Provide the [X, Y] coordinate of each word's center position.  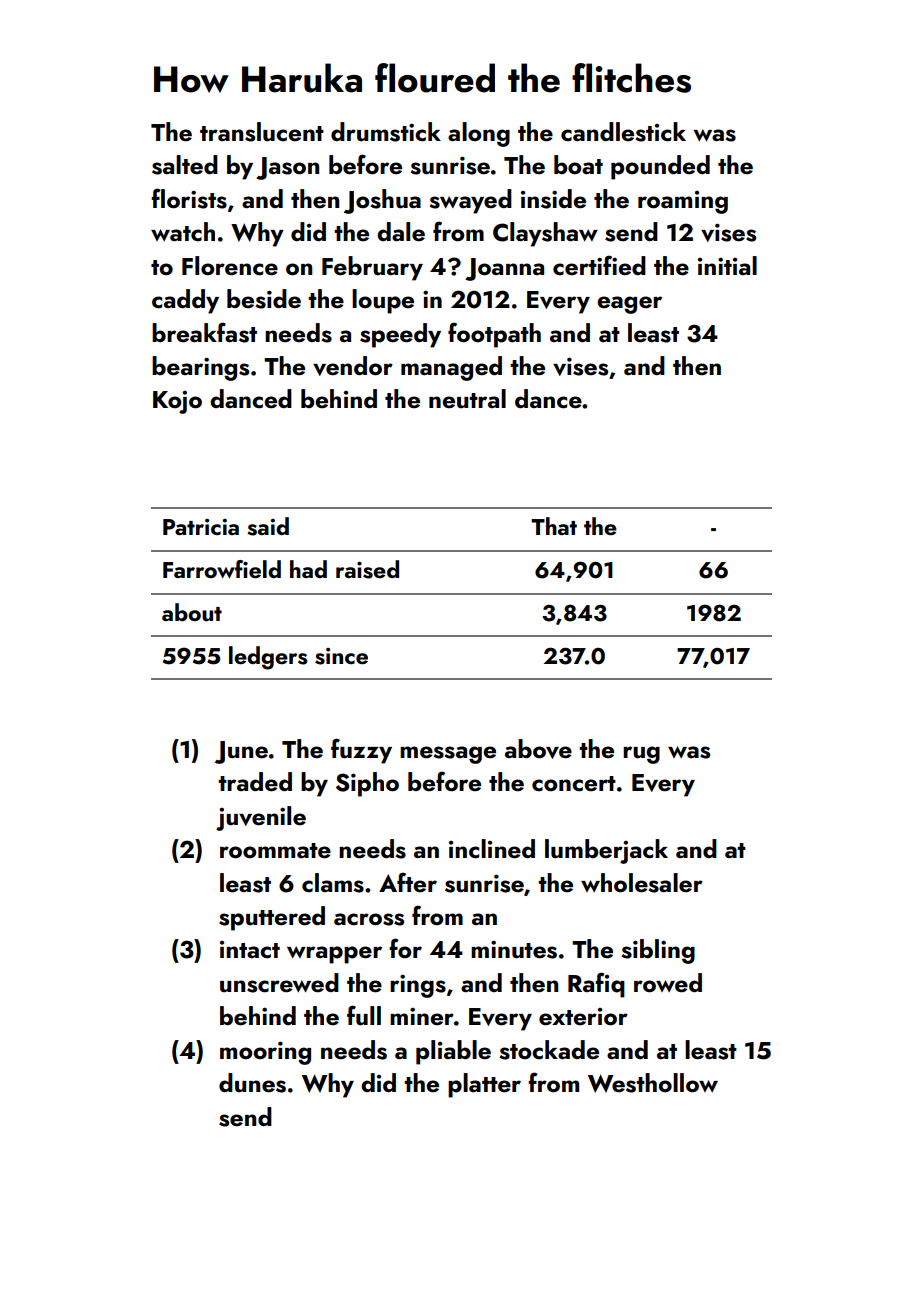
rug [641, 755]
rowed [668, 983]
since [341, 656]
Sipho [367, 784]
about [192, 612]
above [538, 749]
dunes [252, 1083]
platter [484, 1085]
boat [578, 165]
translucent [262, 132]
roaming [683, 202]
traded [255, 782]
